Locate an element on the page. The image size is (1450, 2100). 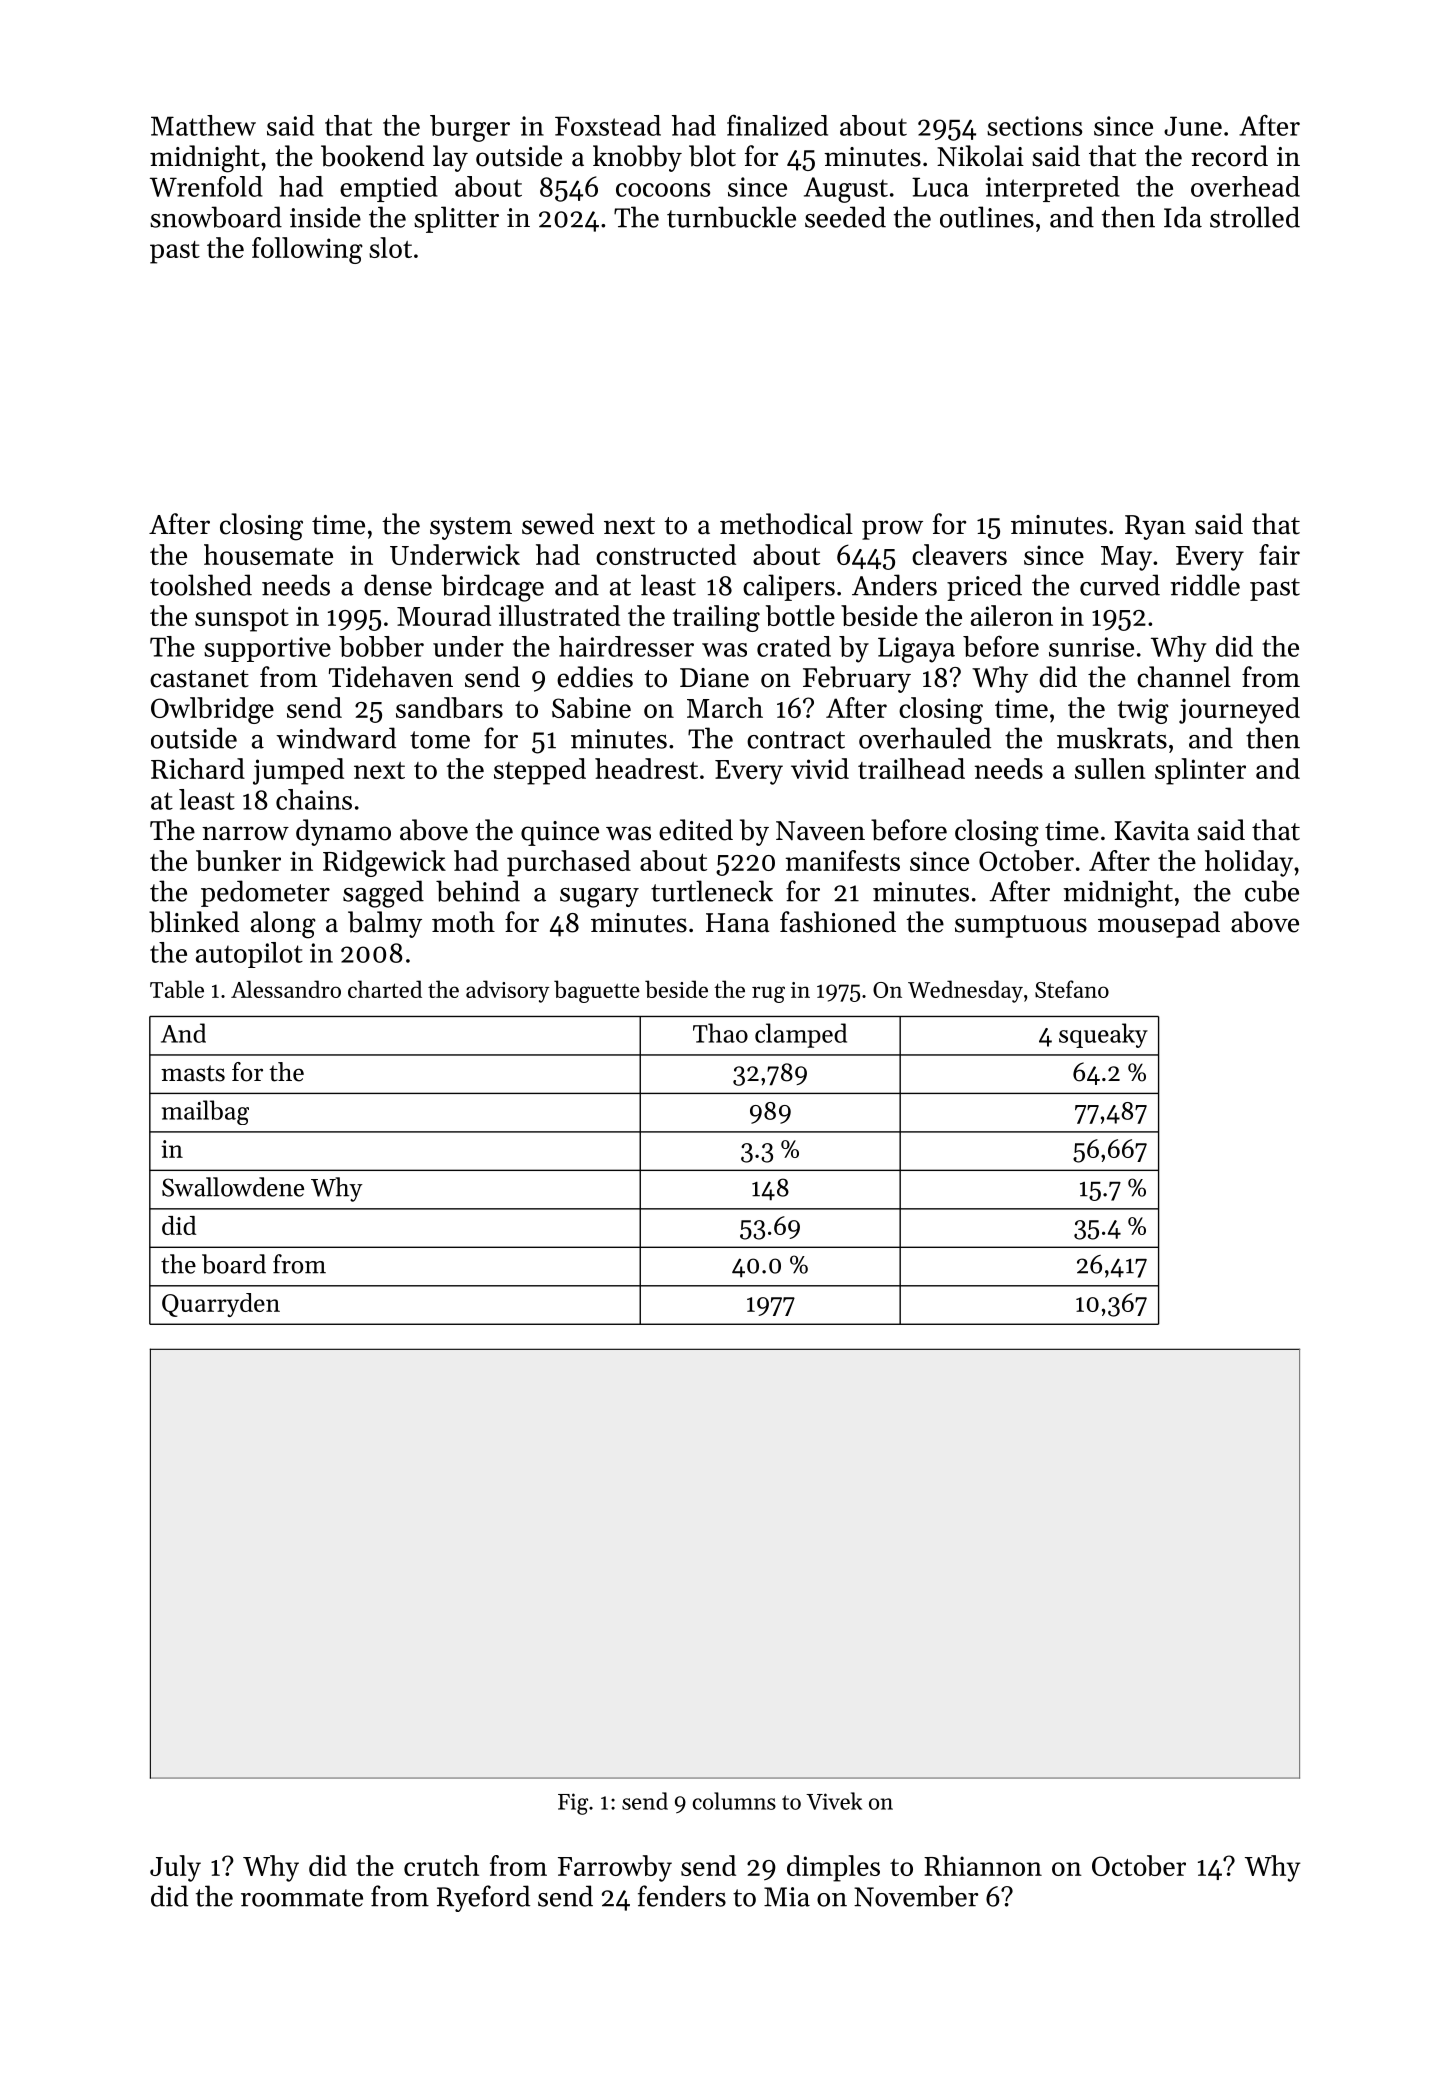
Foxstead is located at coordinates (608, 125).
